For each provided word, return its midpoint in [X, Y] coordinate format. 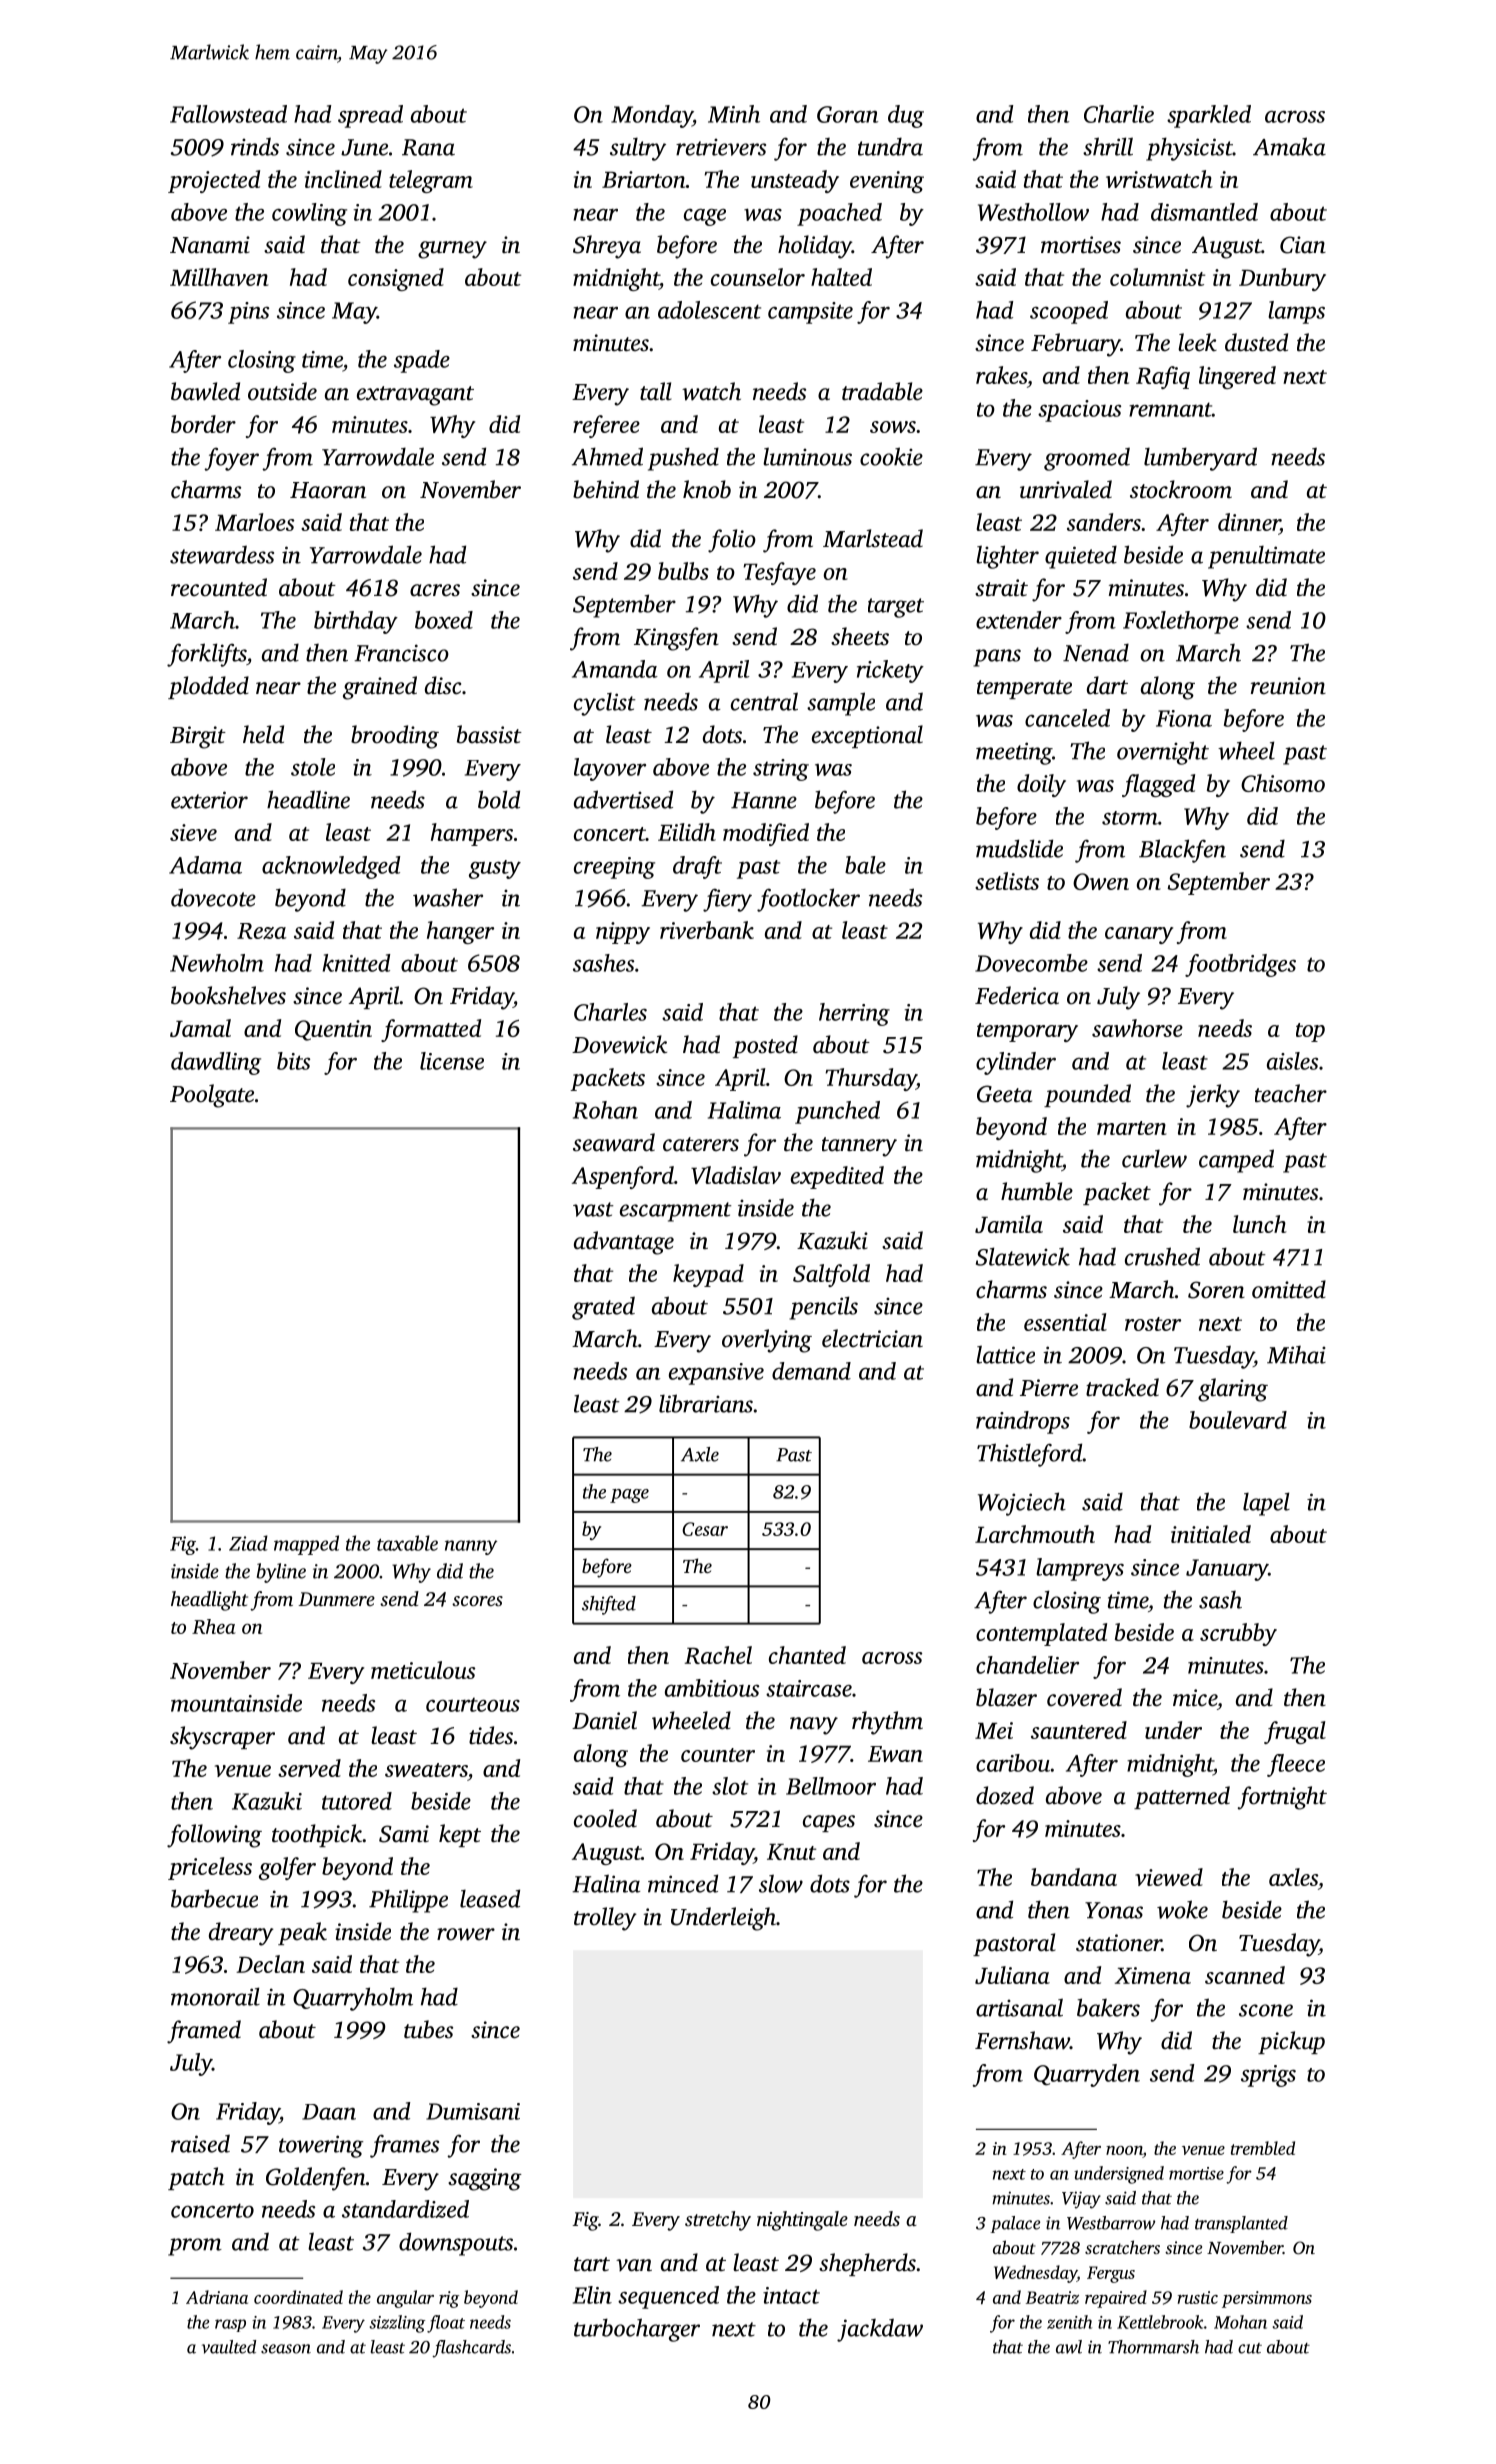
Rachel [718, 1655]
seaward [614, 1142]
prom [195, 2247]
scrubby [1238, 1634]
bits [293, 1061]
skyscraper [222, 1738]
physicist [1189, 149]
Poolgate [212, 1096]
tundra [890, 146]
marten [1132, 1128]
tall [656, 391]
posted [765, 1046]
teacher [1291, 1093]
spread [370, 116]
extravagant [415, 396]
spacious [1079, 411]
